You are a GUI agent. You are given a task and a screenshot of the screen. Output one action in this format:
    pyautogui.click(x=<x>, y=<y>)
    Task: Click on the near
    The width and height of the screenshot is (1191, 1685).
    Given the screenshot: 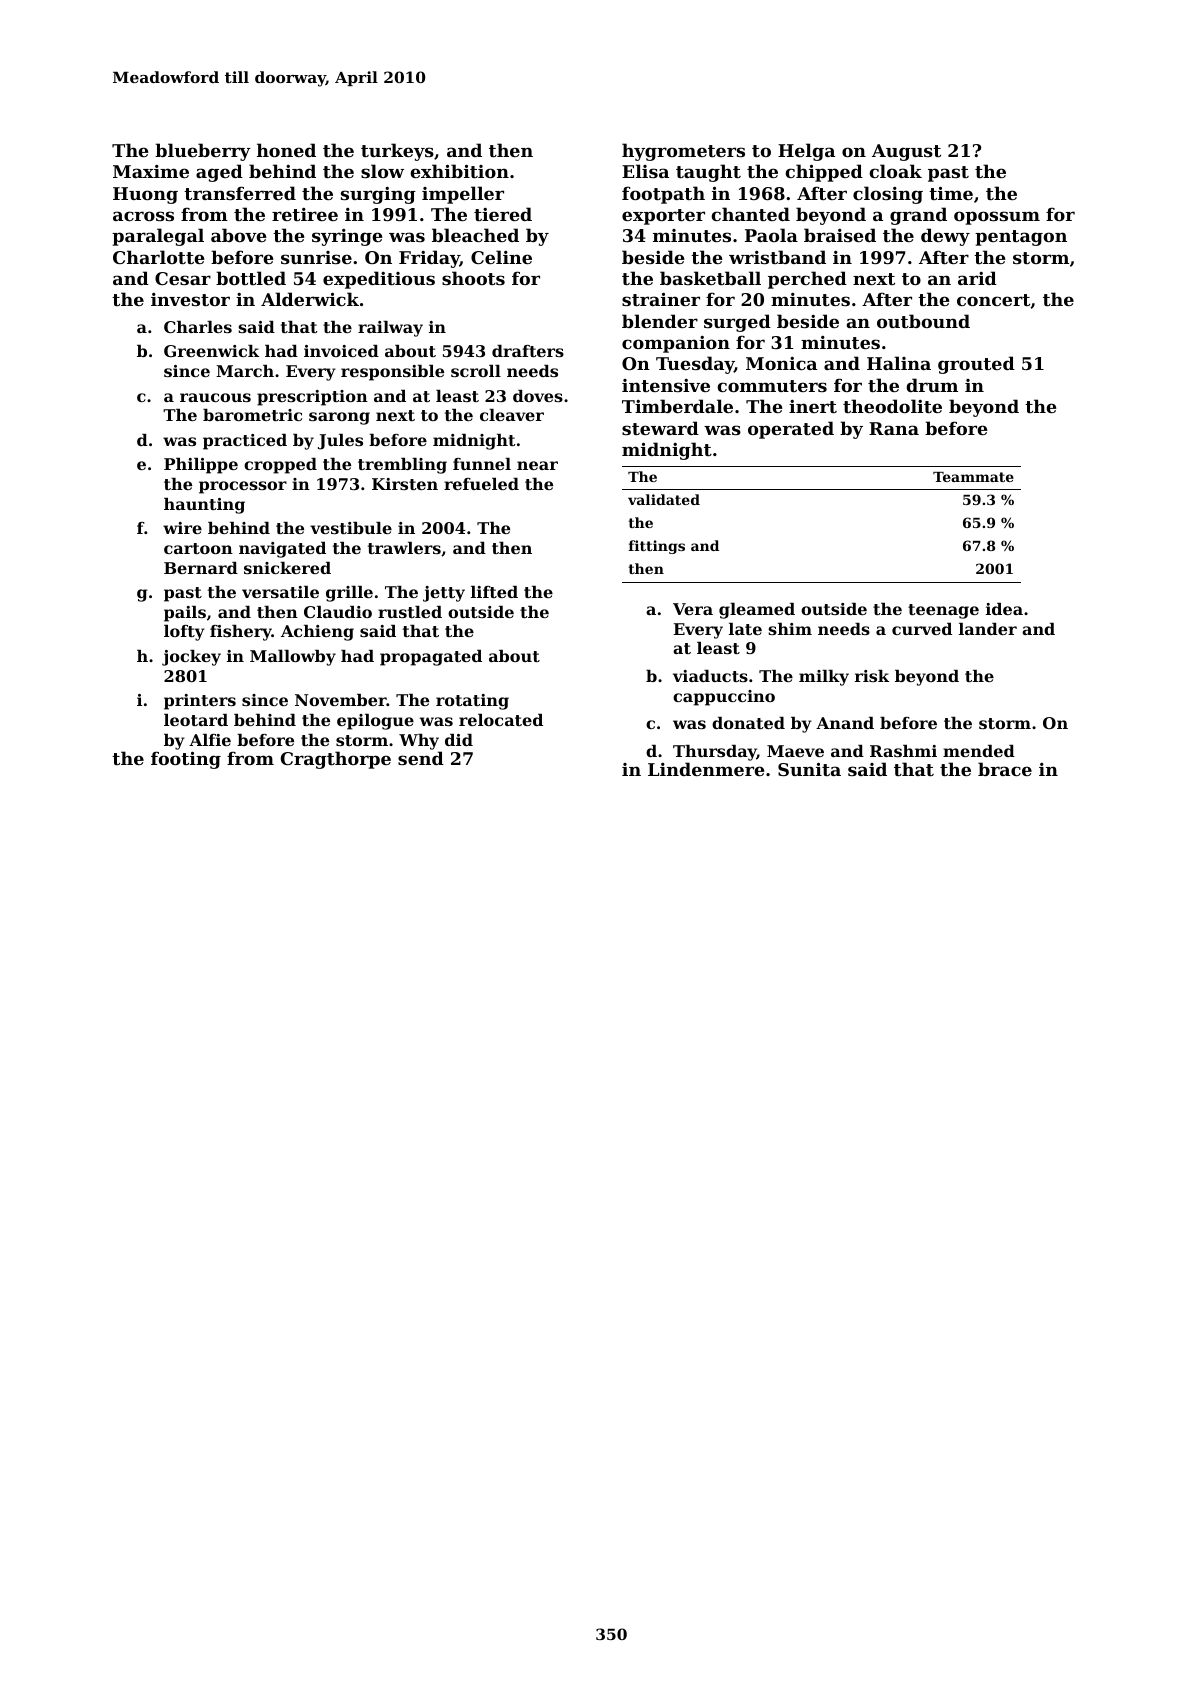 What is the action you would take?
    pyautogui.click(x=537, y=465)
